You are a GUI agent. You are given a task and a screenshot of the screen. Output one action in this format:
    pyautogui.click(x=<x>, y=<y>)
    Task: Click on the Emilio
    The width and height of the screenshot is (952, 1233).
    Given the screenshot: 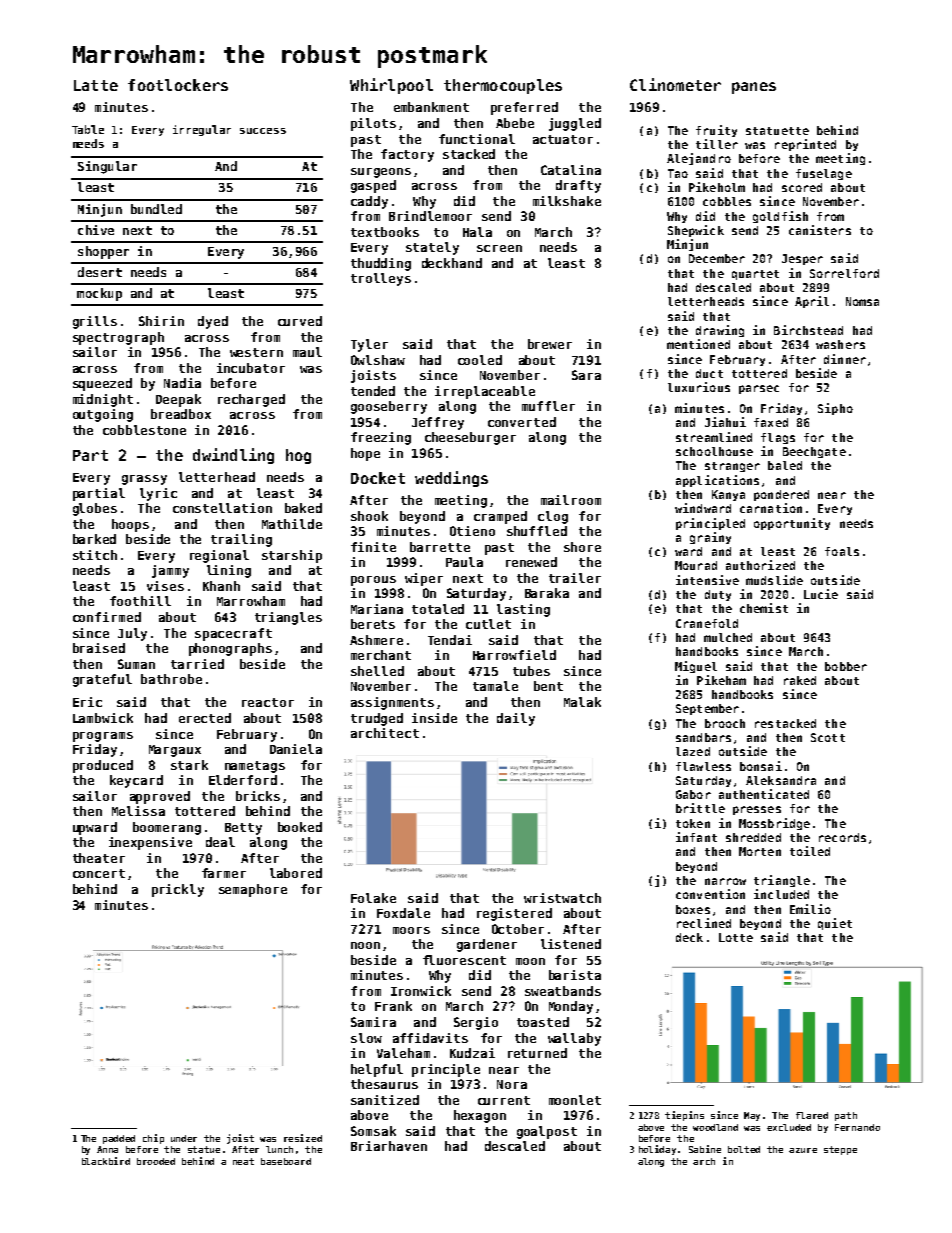 What is the action you would take?
    pyautogui.click(x=810, y=909)
